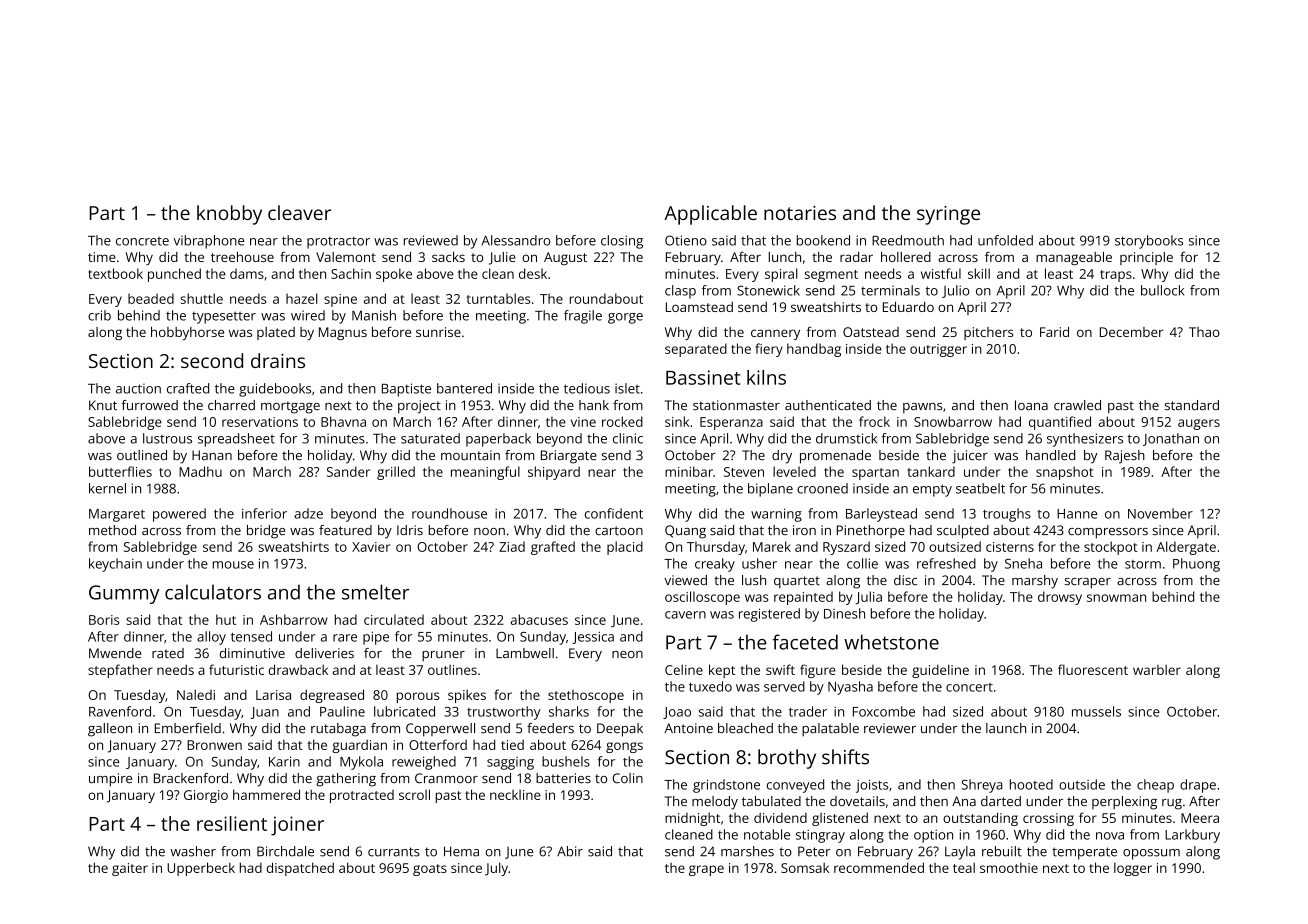  I want to click on storybooks, so click(1149, 242).
